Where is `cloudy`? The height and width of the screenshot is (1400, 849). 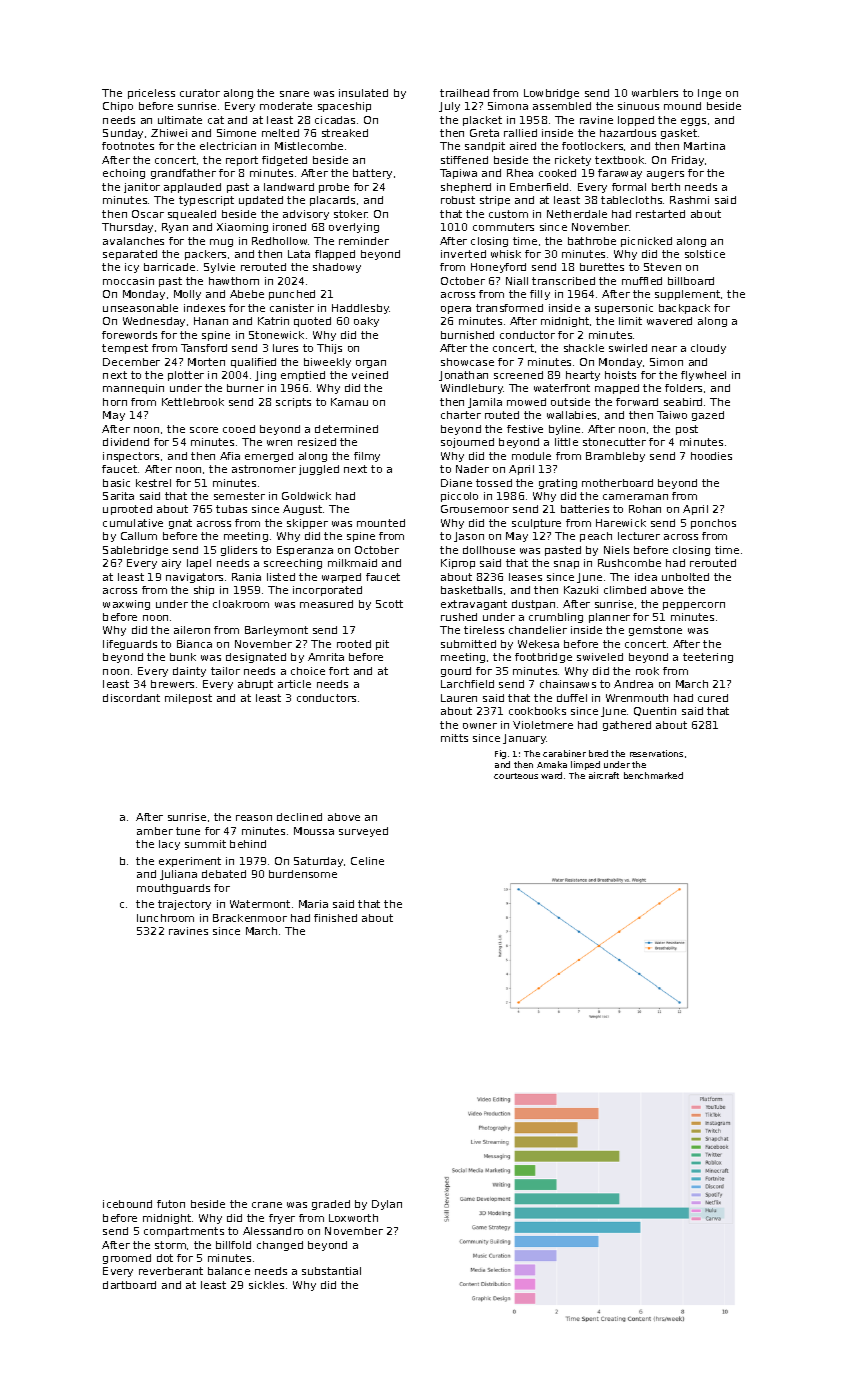 cloudy is located at coordinates (708, 349).
